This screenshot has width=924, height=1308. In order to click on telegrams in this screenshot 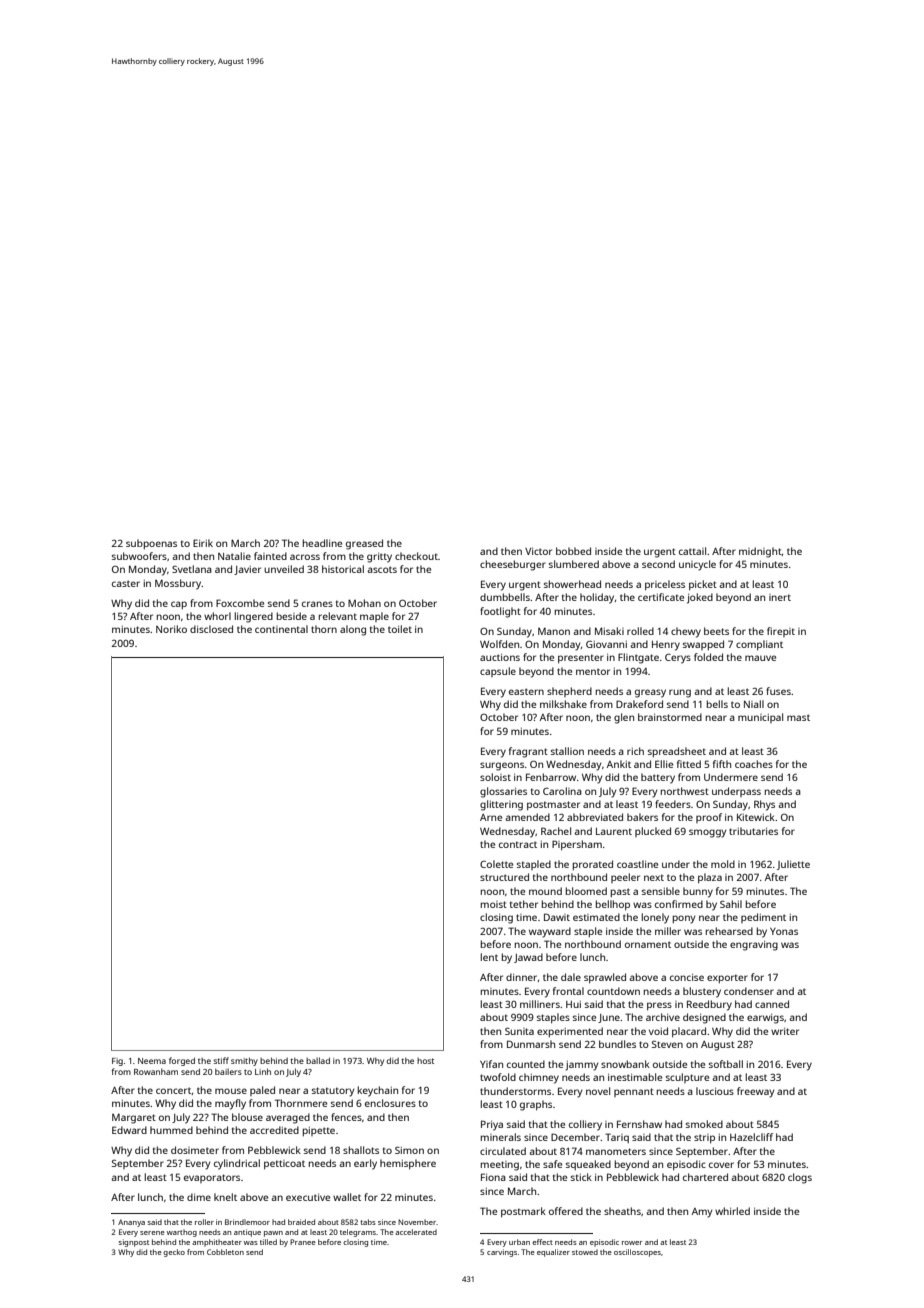, I will do `click(358, 1233)`.
